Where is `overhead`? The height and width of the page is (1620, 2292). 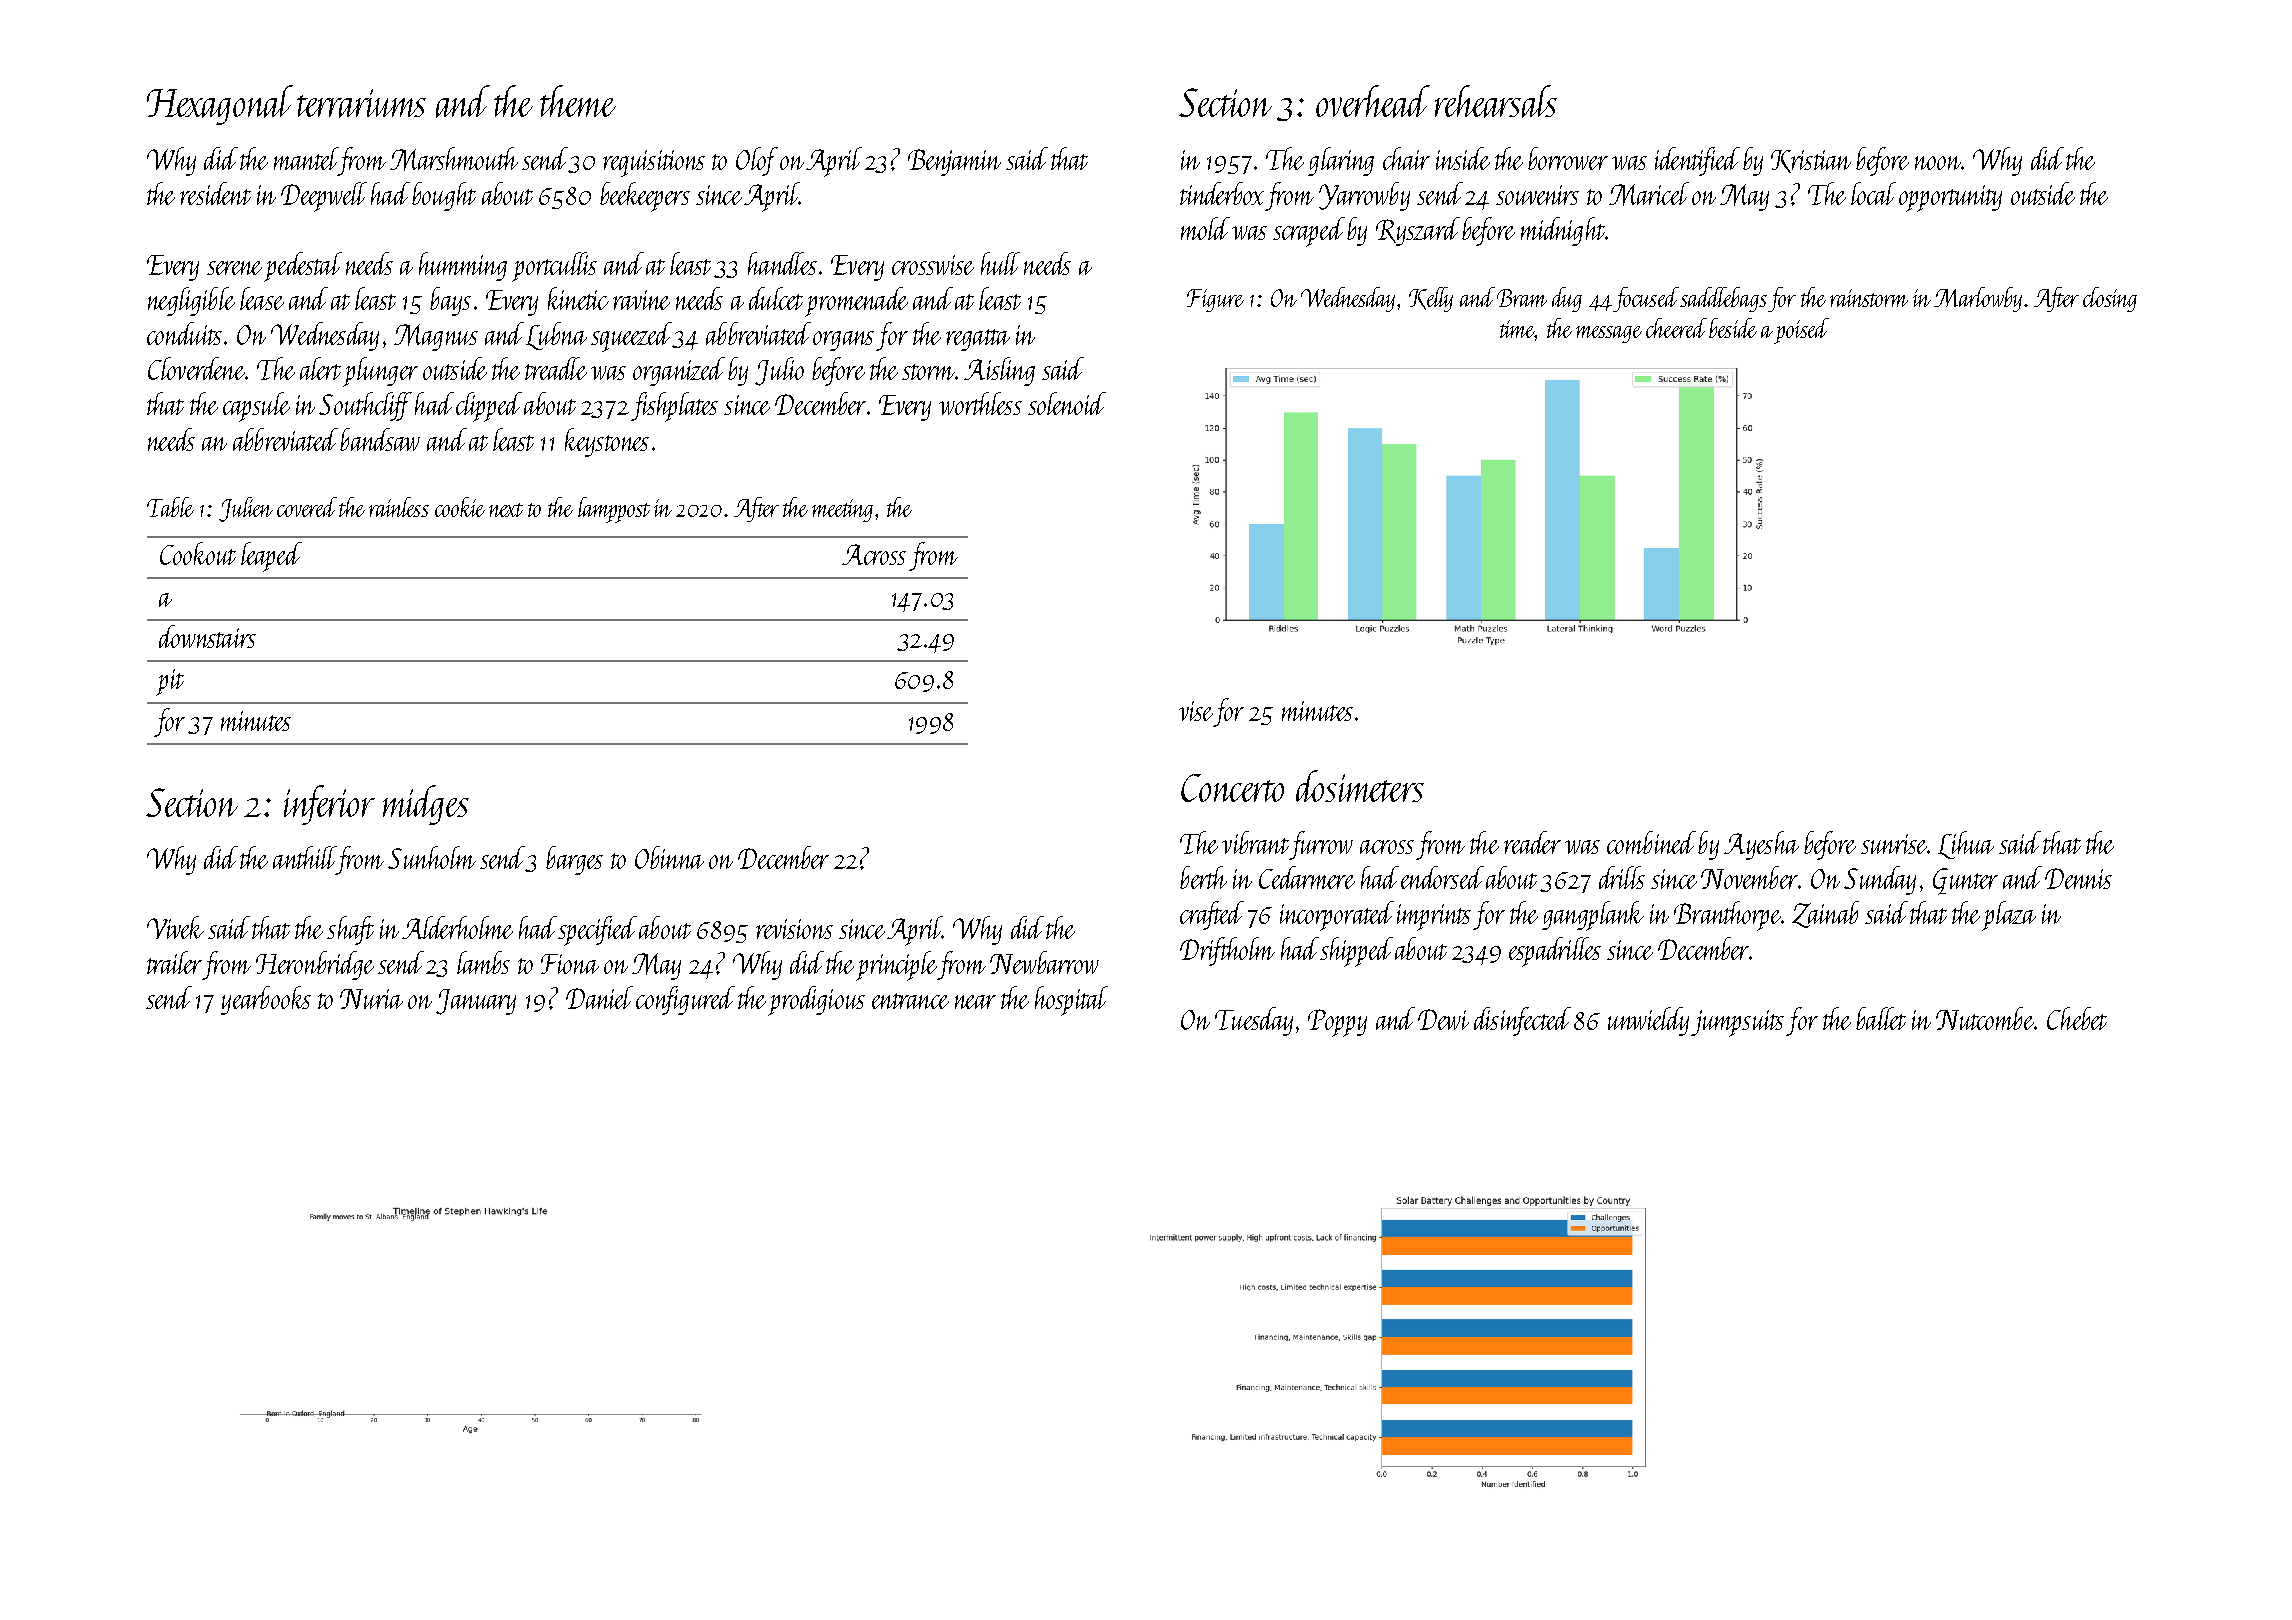 overhead is located at coordinates (1373, 101).
